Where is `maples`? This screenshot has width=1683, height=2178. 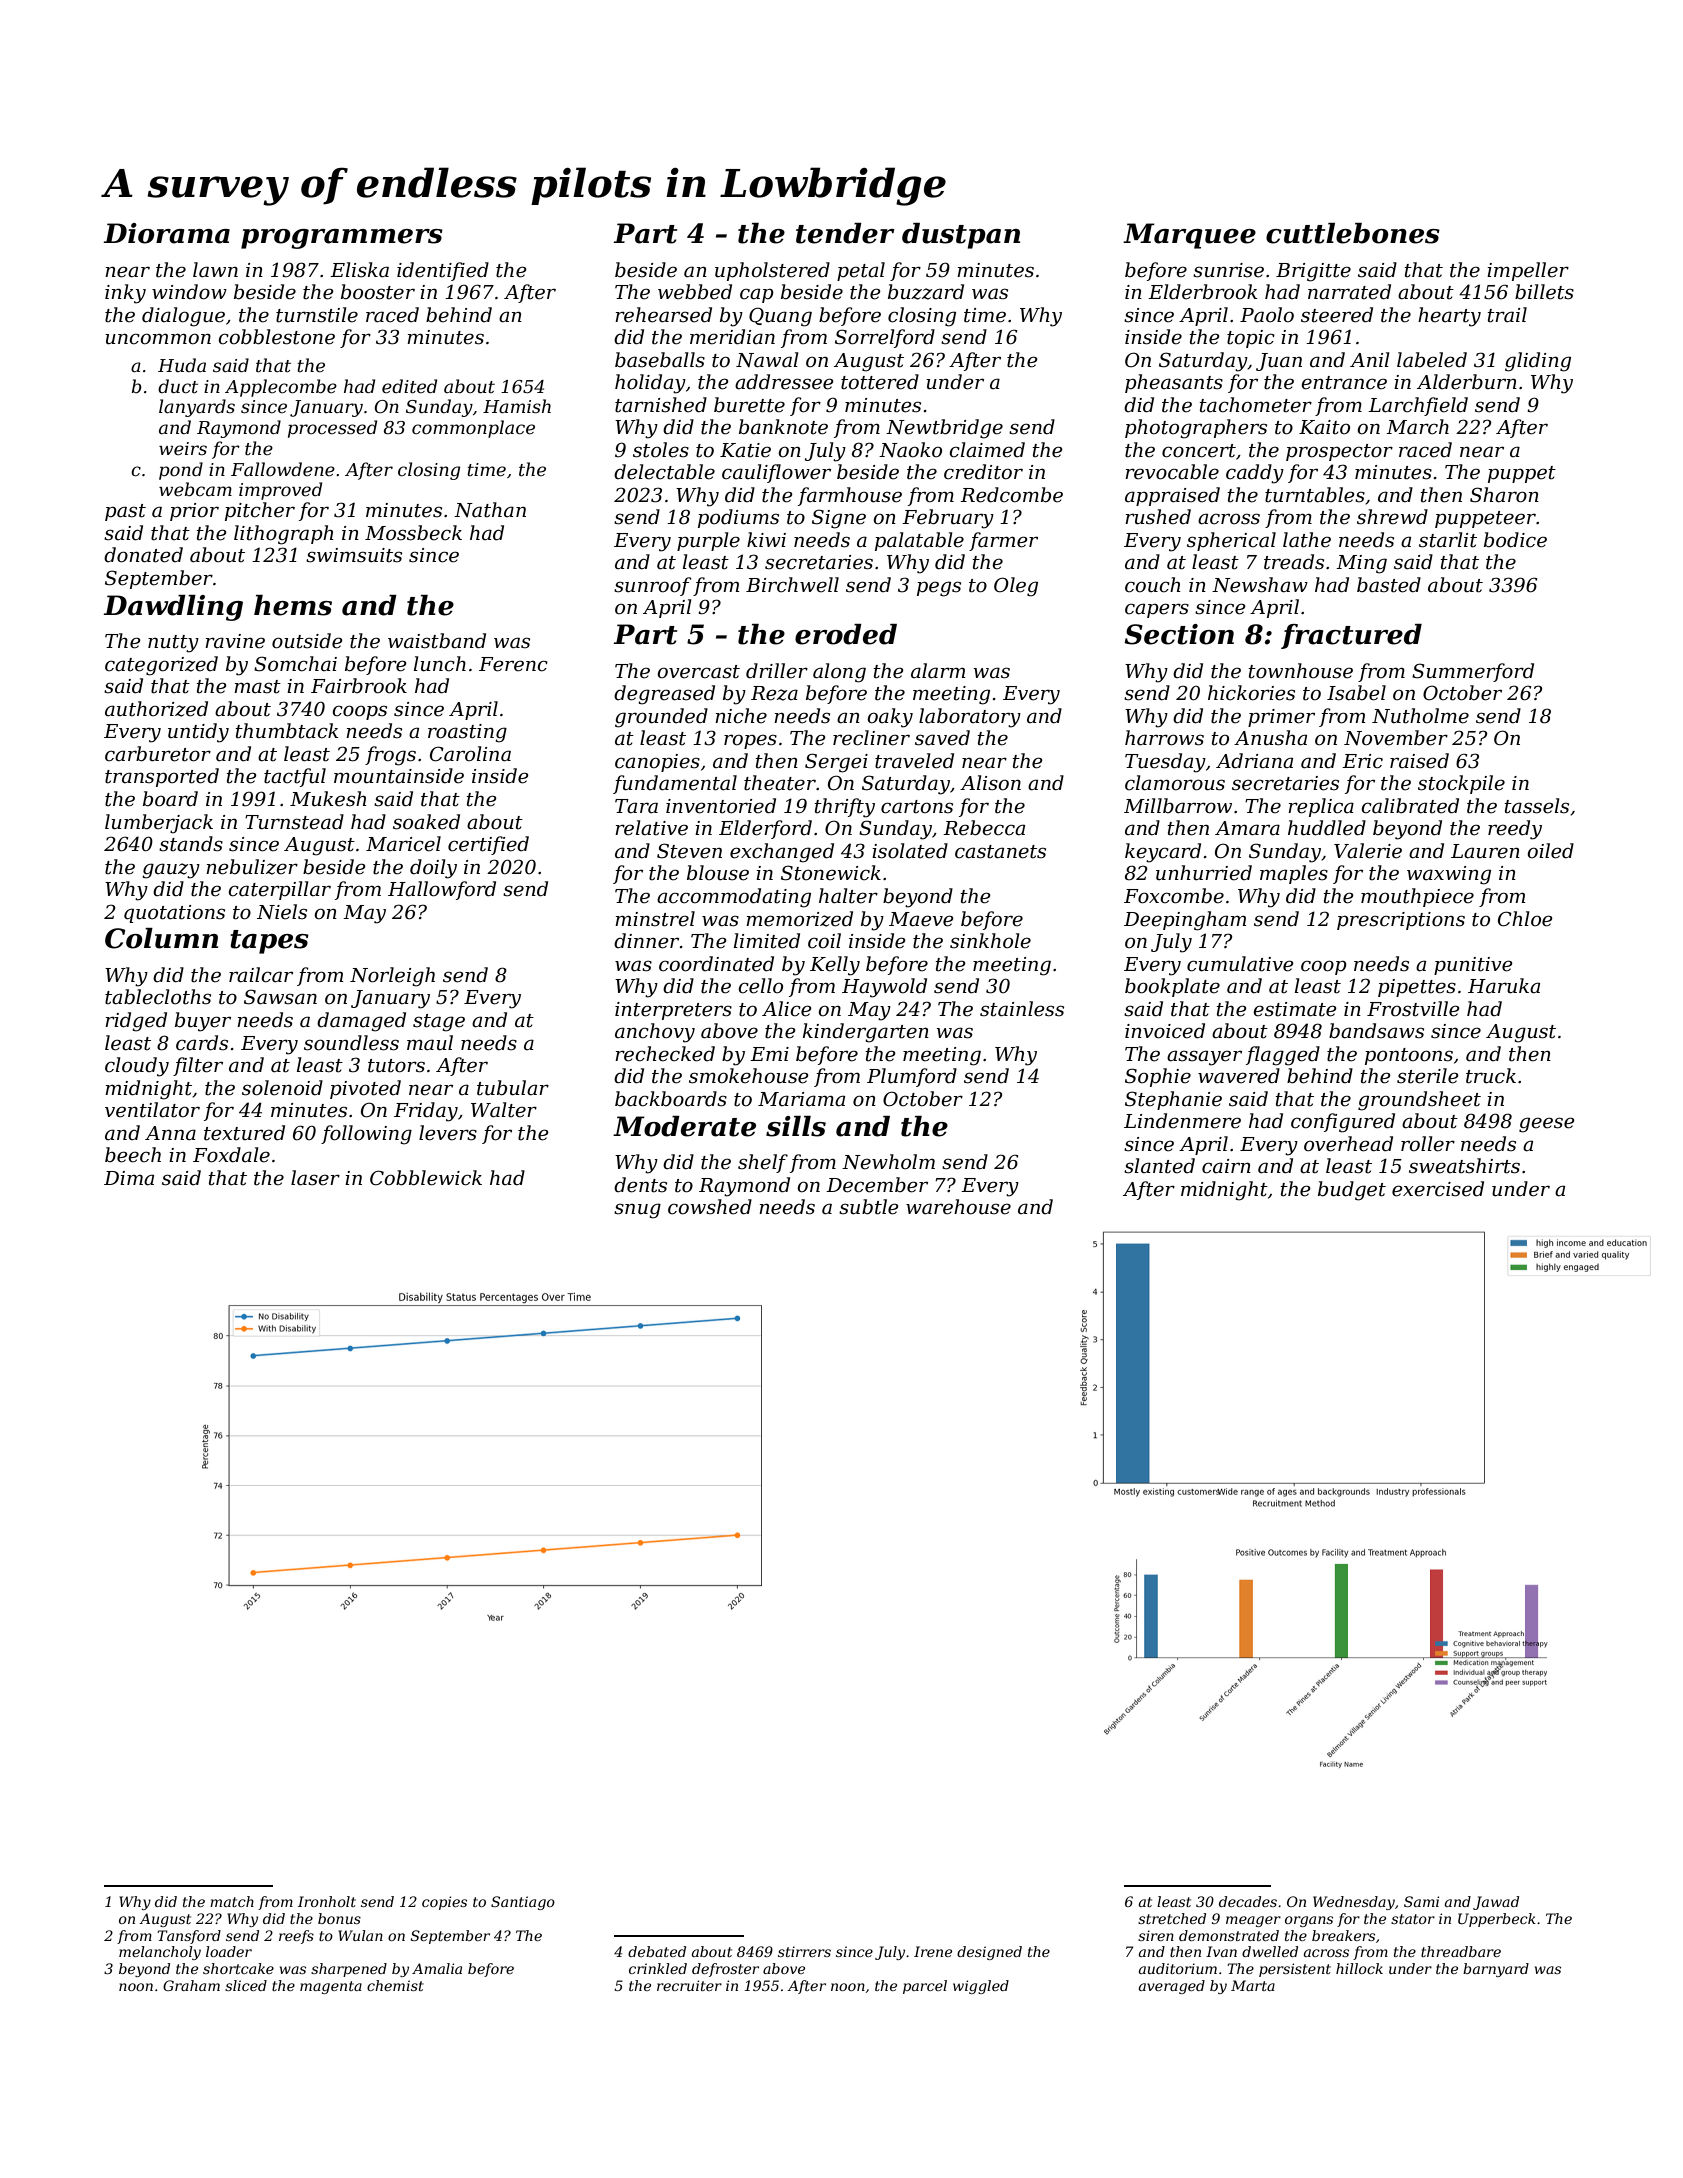
maples is located at coordinates (1294, 874).
